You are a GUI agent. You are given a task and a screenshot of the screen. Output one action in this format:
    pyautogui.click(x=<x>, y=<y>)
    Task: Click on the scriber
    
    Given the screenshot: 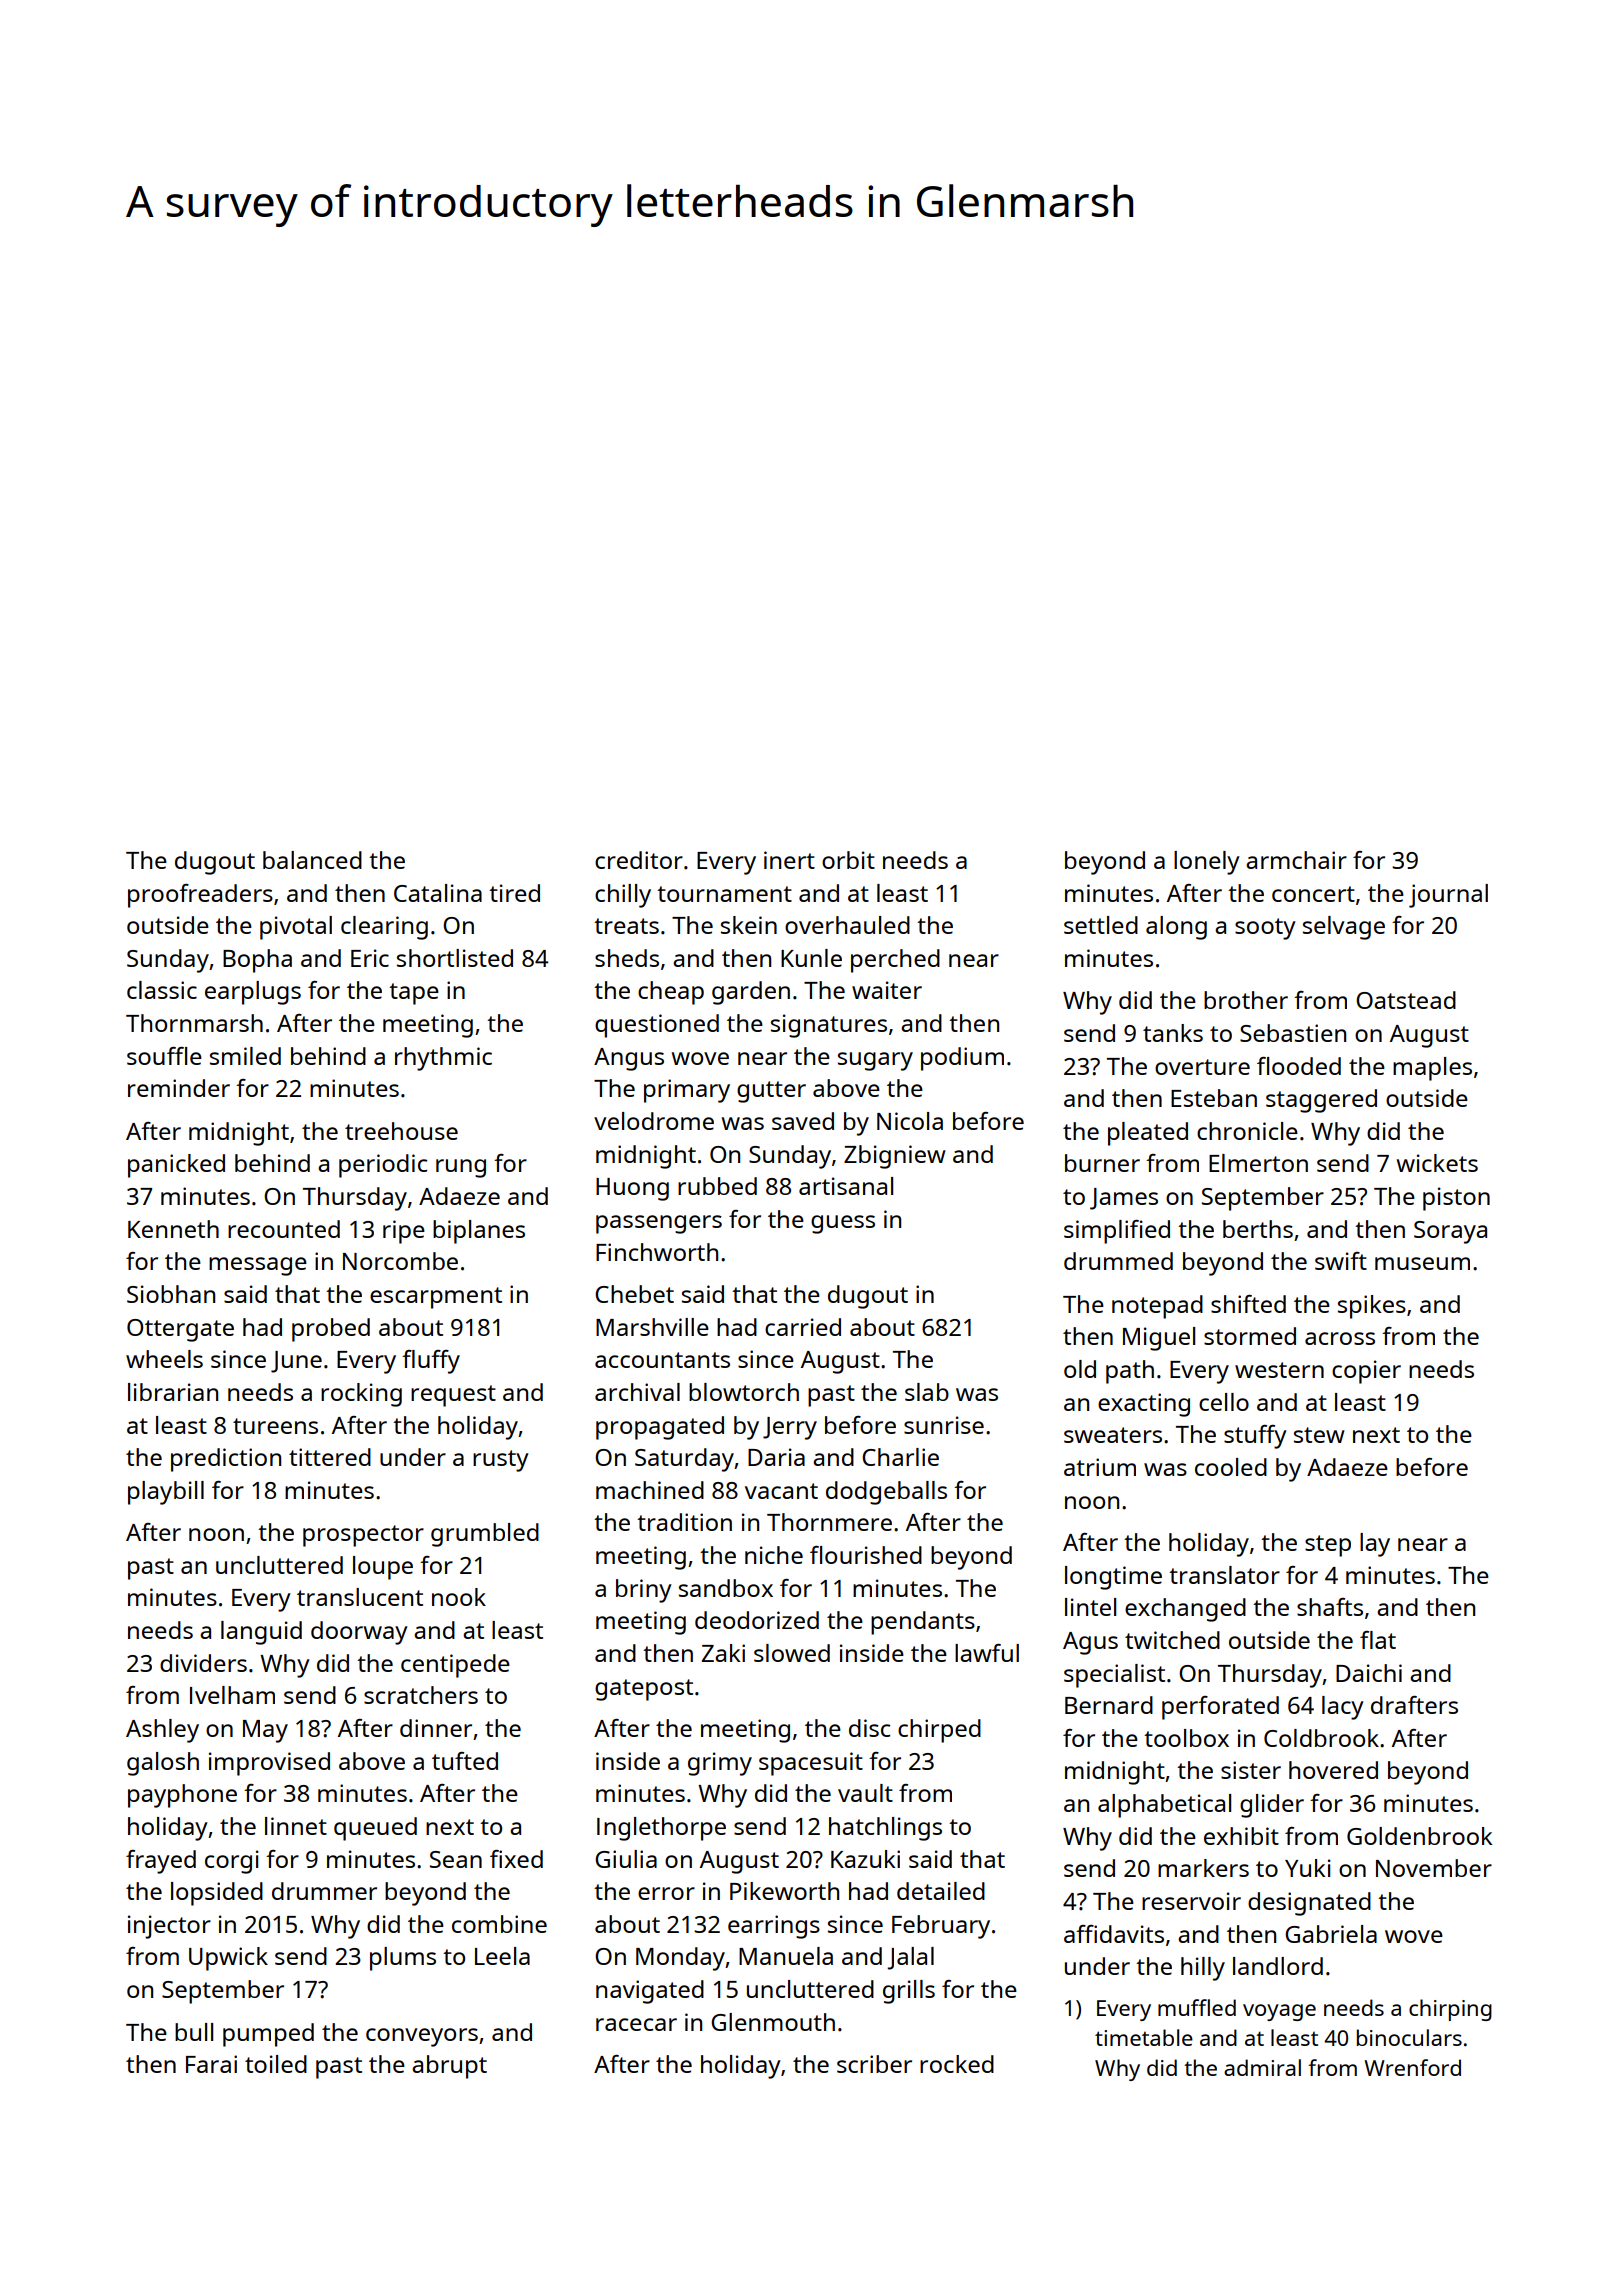 What is the action you would take?
    pyautogui.click(x=874, y=2064)
